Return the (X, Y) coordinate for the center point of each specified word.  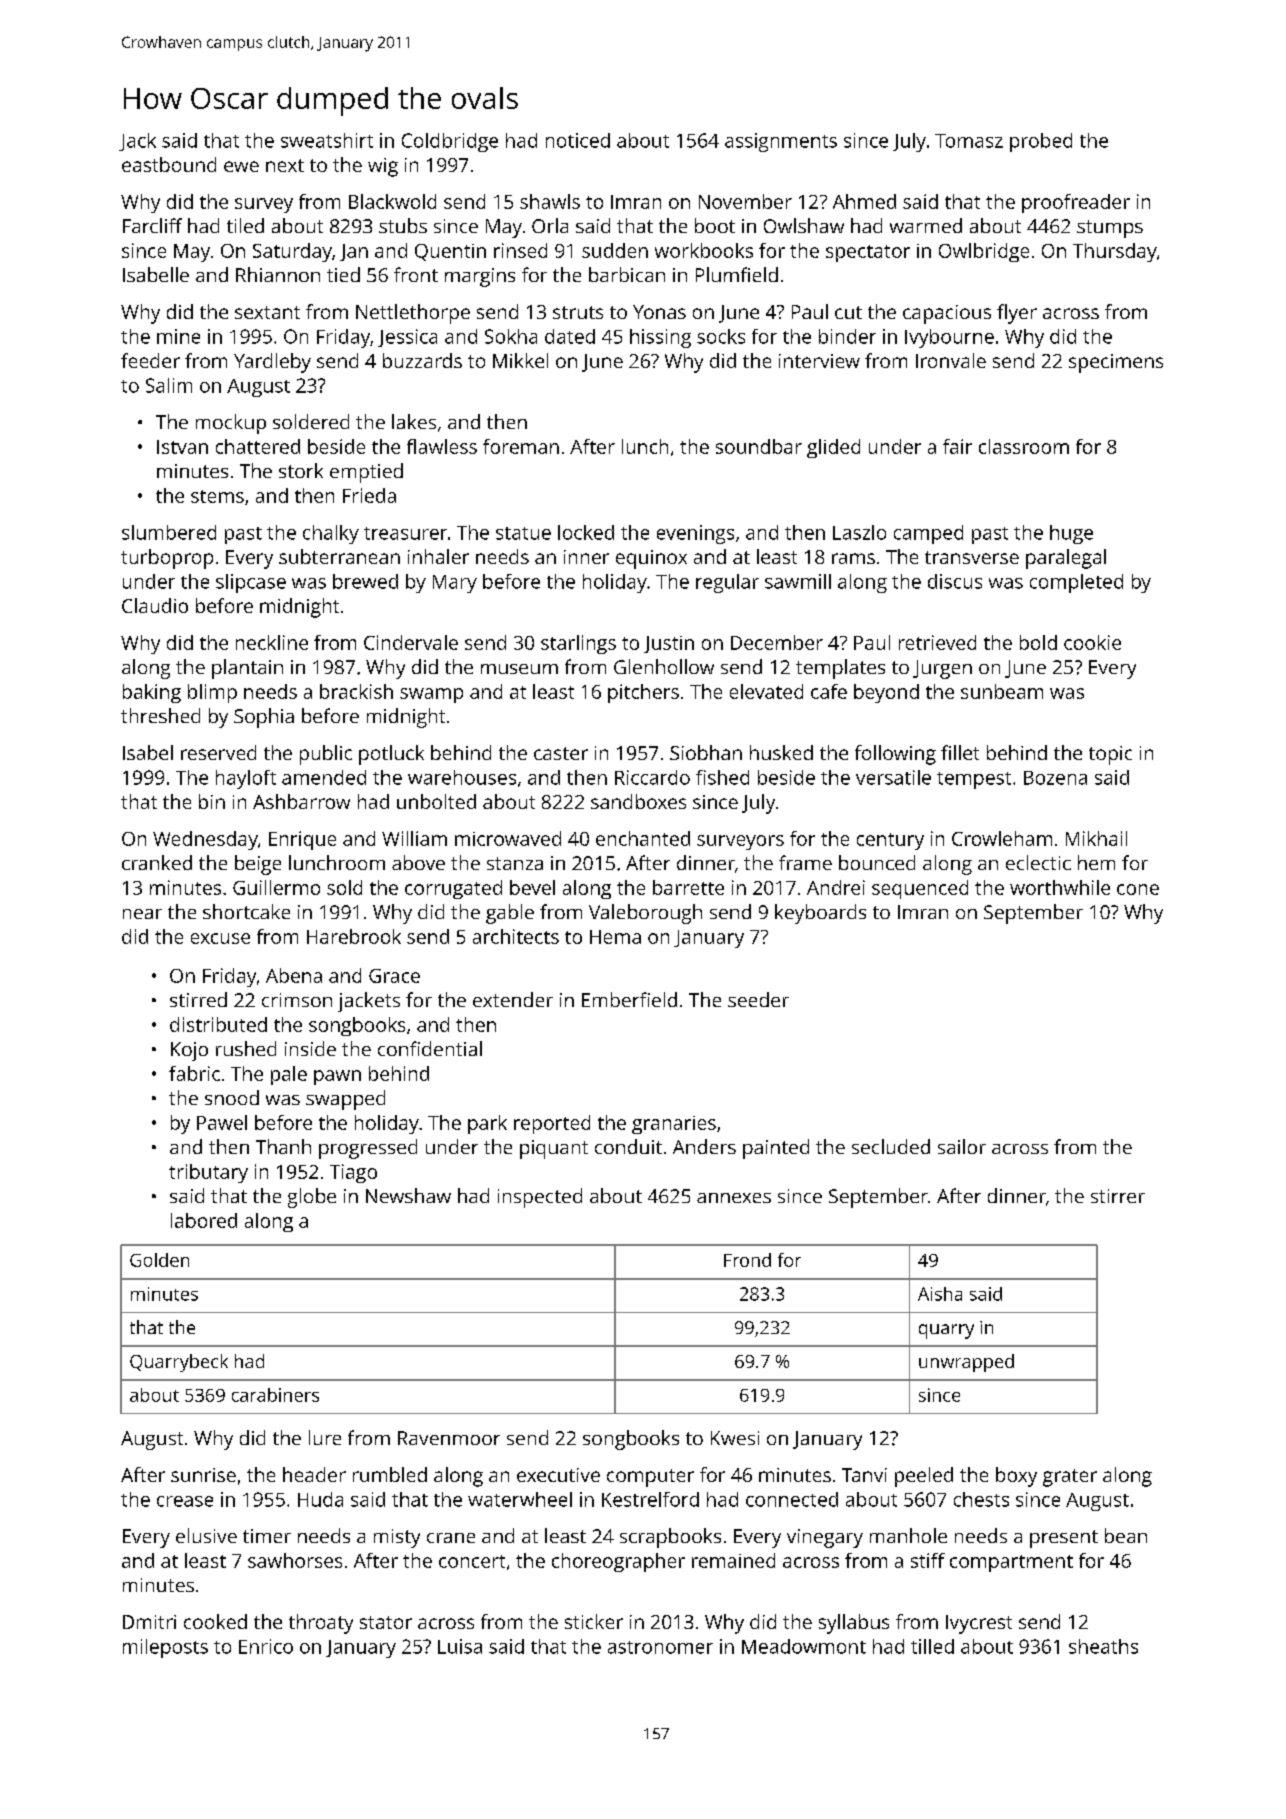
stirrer (1118, 1196)
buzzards (422, 360)
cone (1138, 889)
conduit (628, 1146)
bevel (532, 887)
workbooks (704, 250)
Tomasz (969, 141)
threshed (160, 715)
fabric (194, 1073)
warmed (926, 225)
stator (386, 1622)
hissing (660, 338)
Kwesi (735, 1438)
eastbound (169, 164)
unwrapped (966, 1363)
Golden (159, 1260)
